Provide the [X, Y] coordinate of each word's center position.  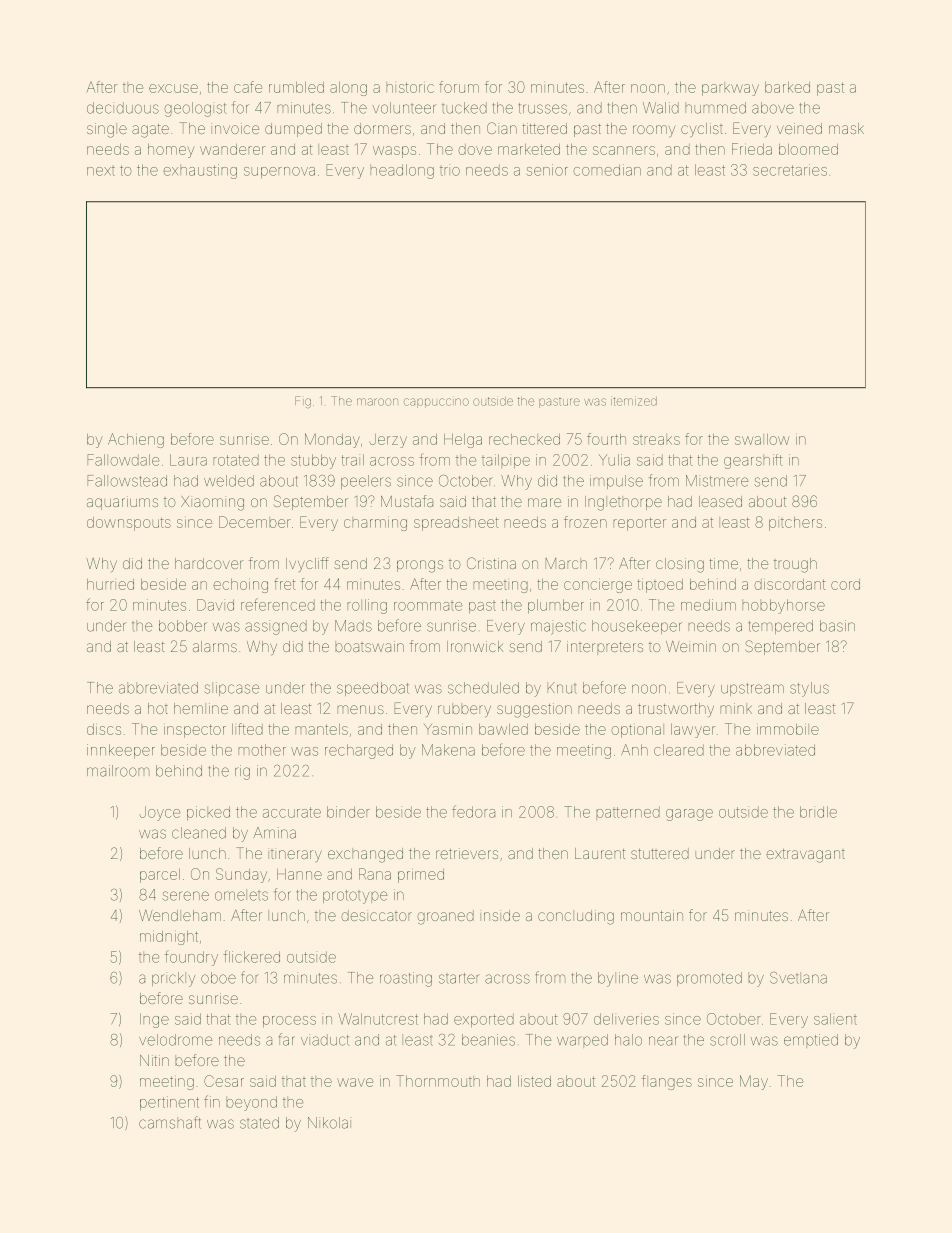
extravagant [805, 856]
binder [348, 812]
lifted [247, 729]
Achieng [136, 440]
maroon [377, 402]
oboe [218, 978]
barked [787, 87]
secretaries [790, 170]
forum [459, 87]
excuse [173, 88]
